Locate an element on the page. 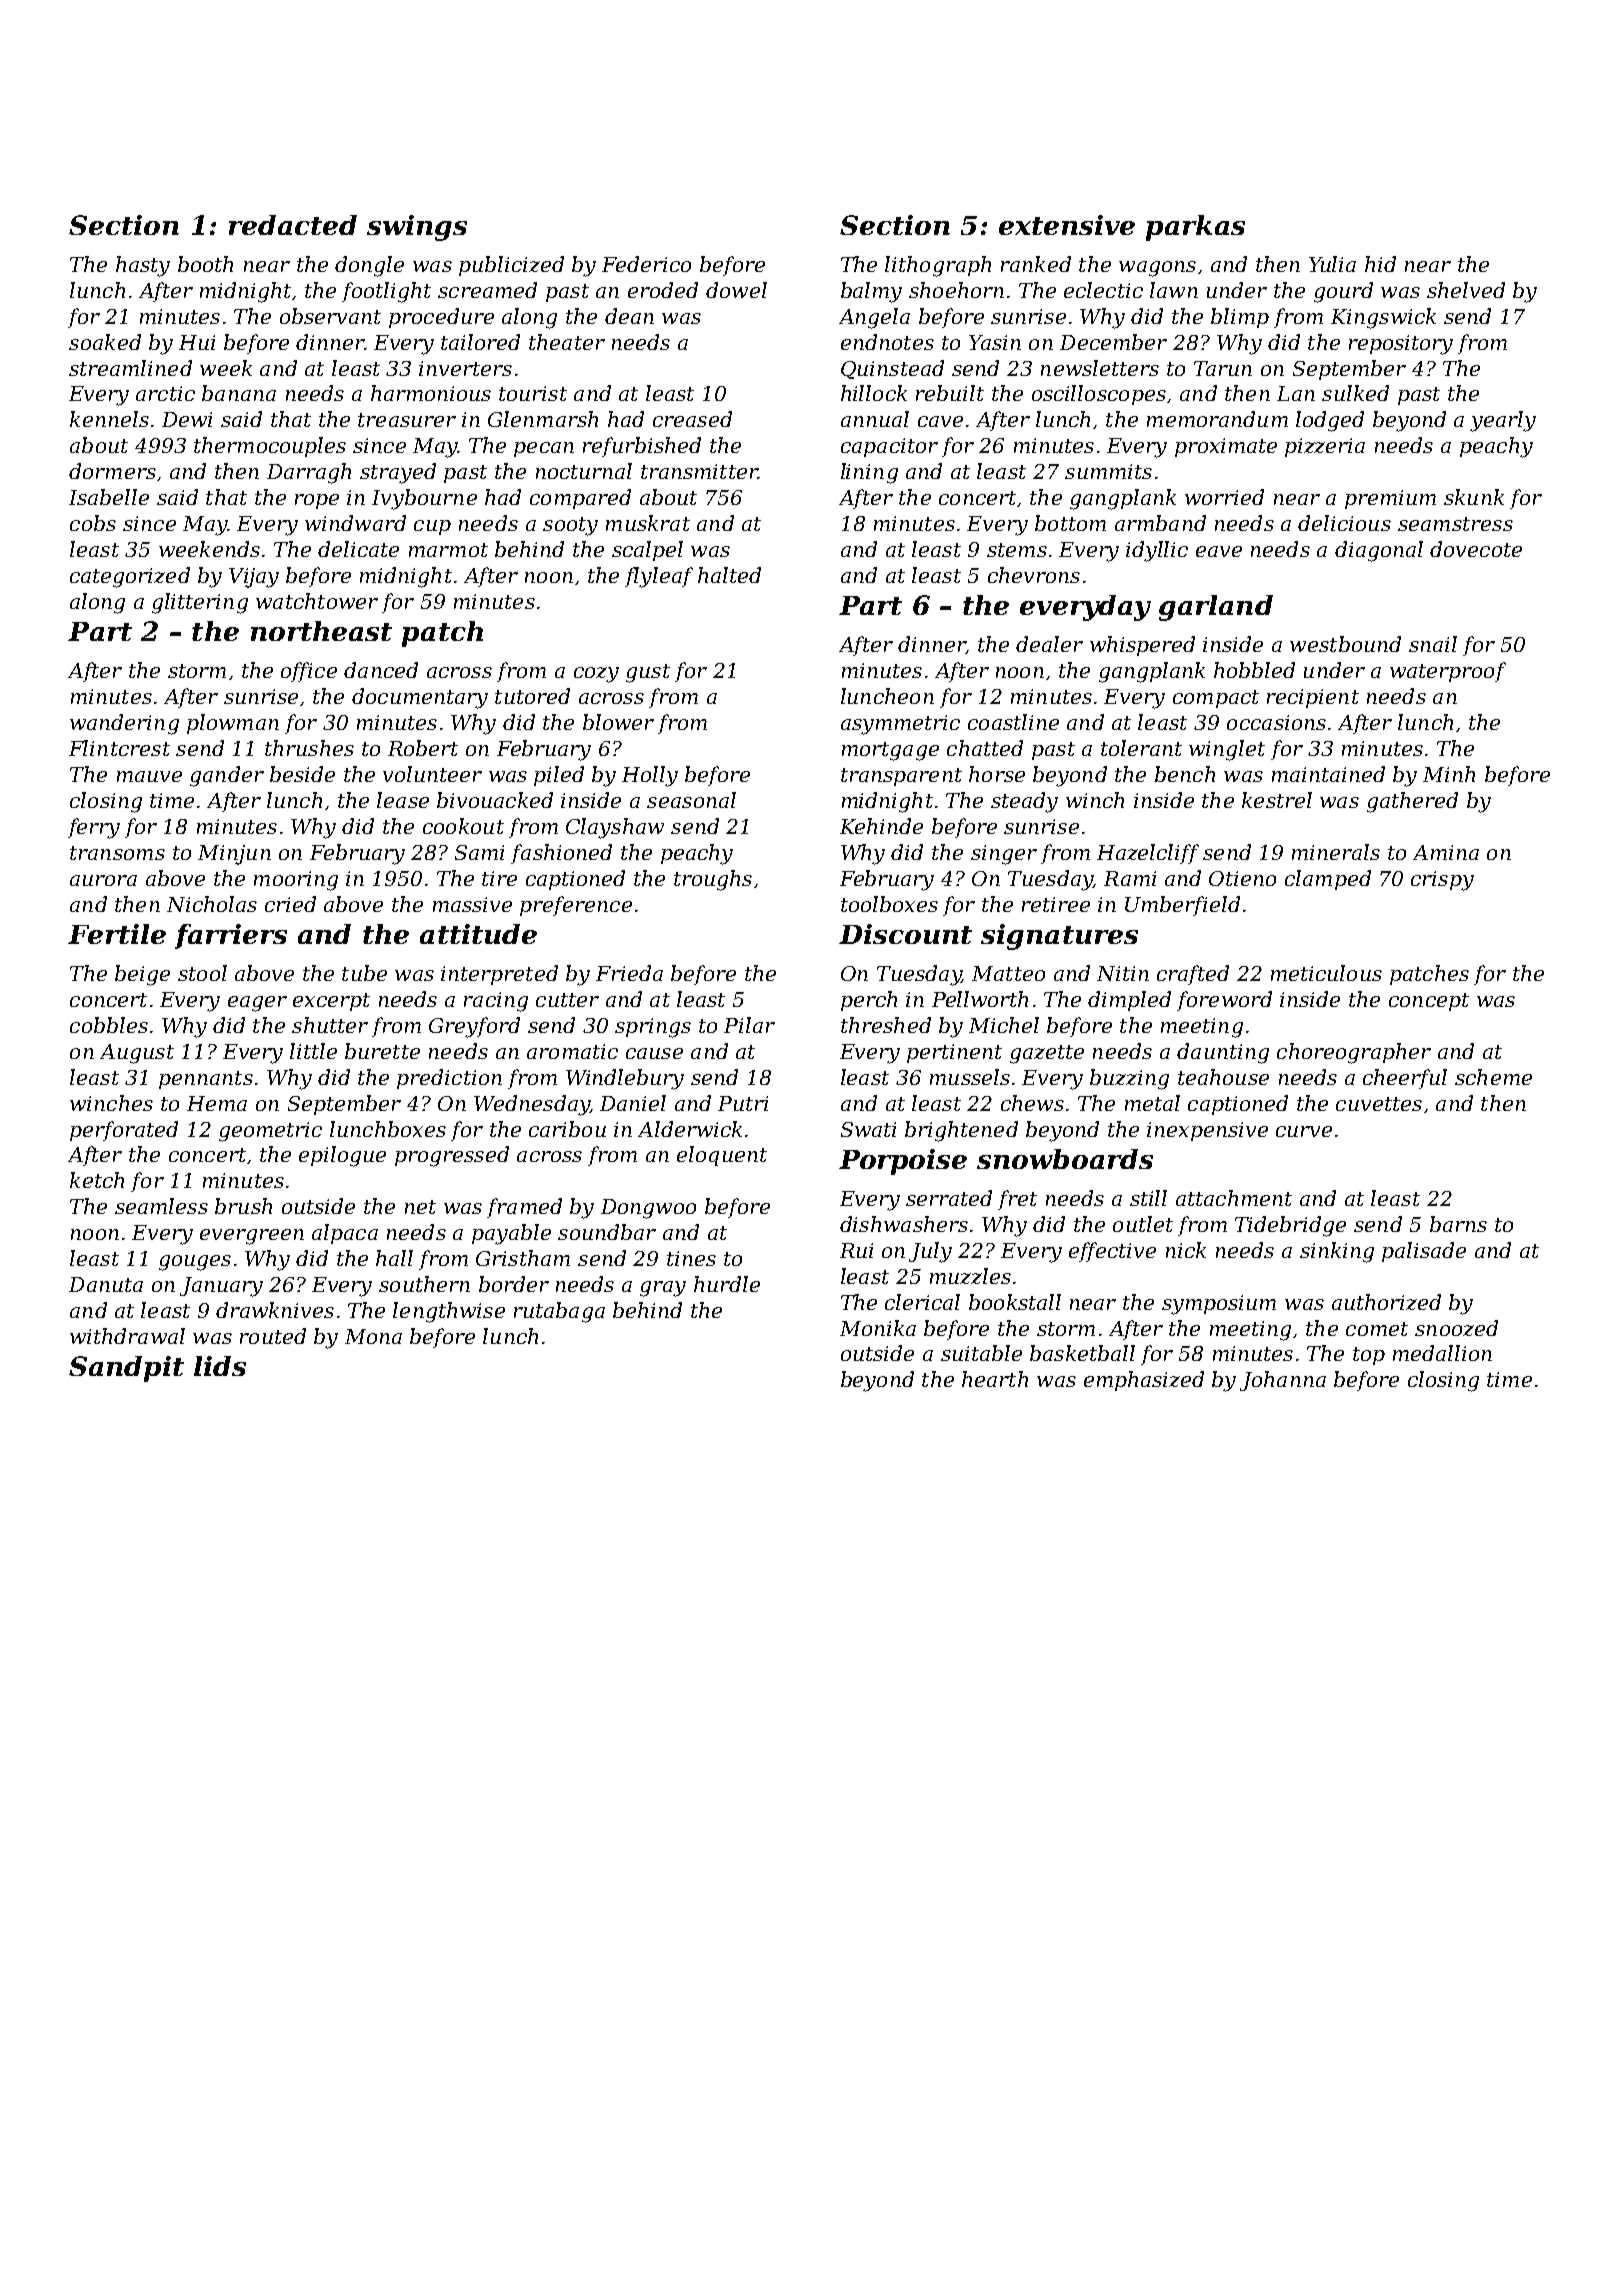  redacted is located at coordinates (293, 225).
